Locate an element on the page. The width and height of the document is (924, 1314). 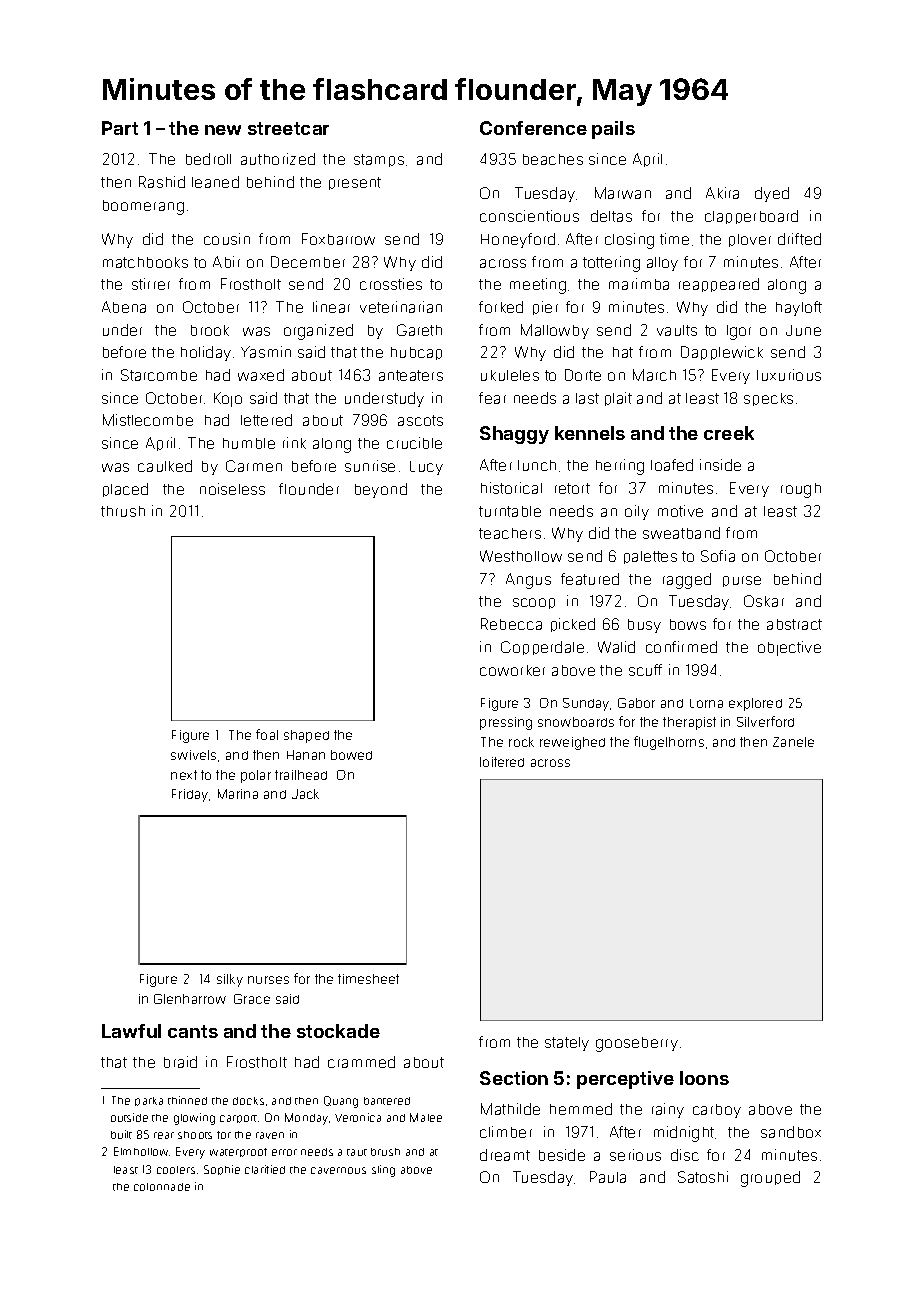
grouped is located at coordinates (770, 1179).
